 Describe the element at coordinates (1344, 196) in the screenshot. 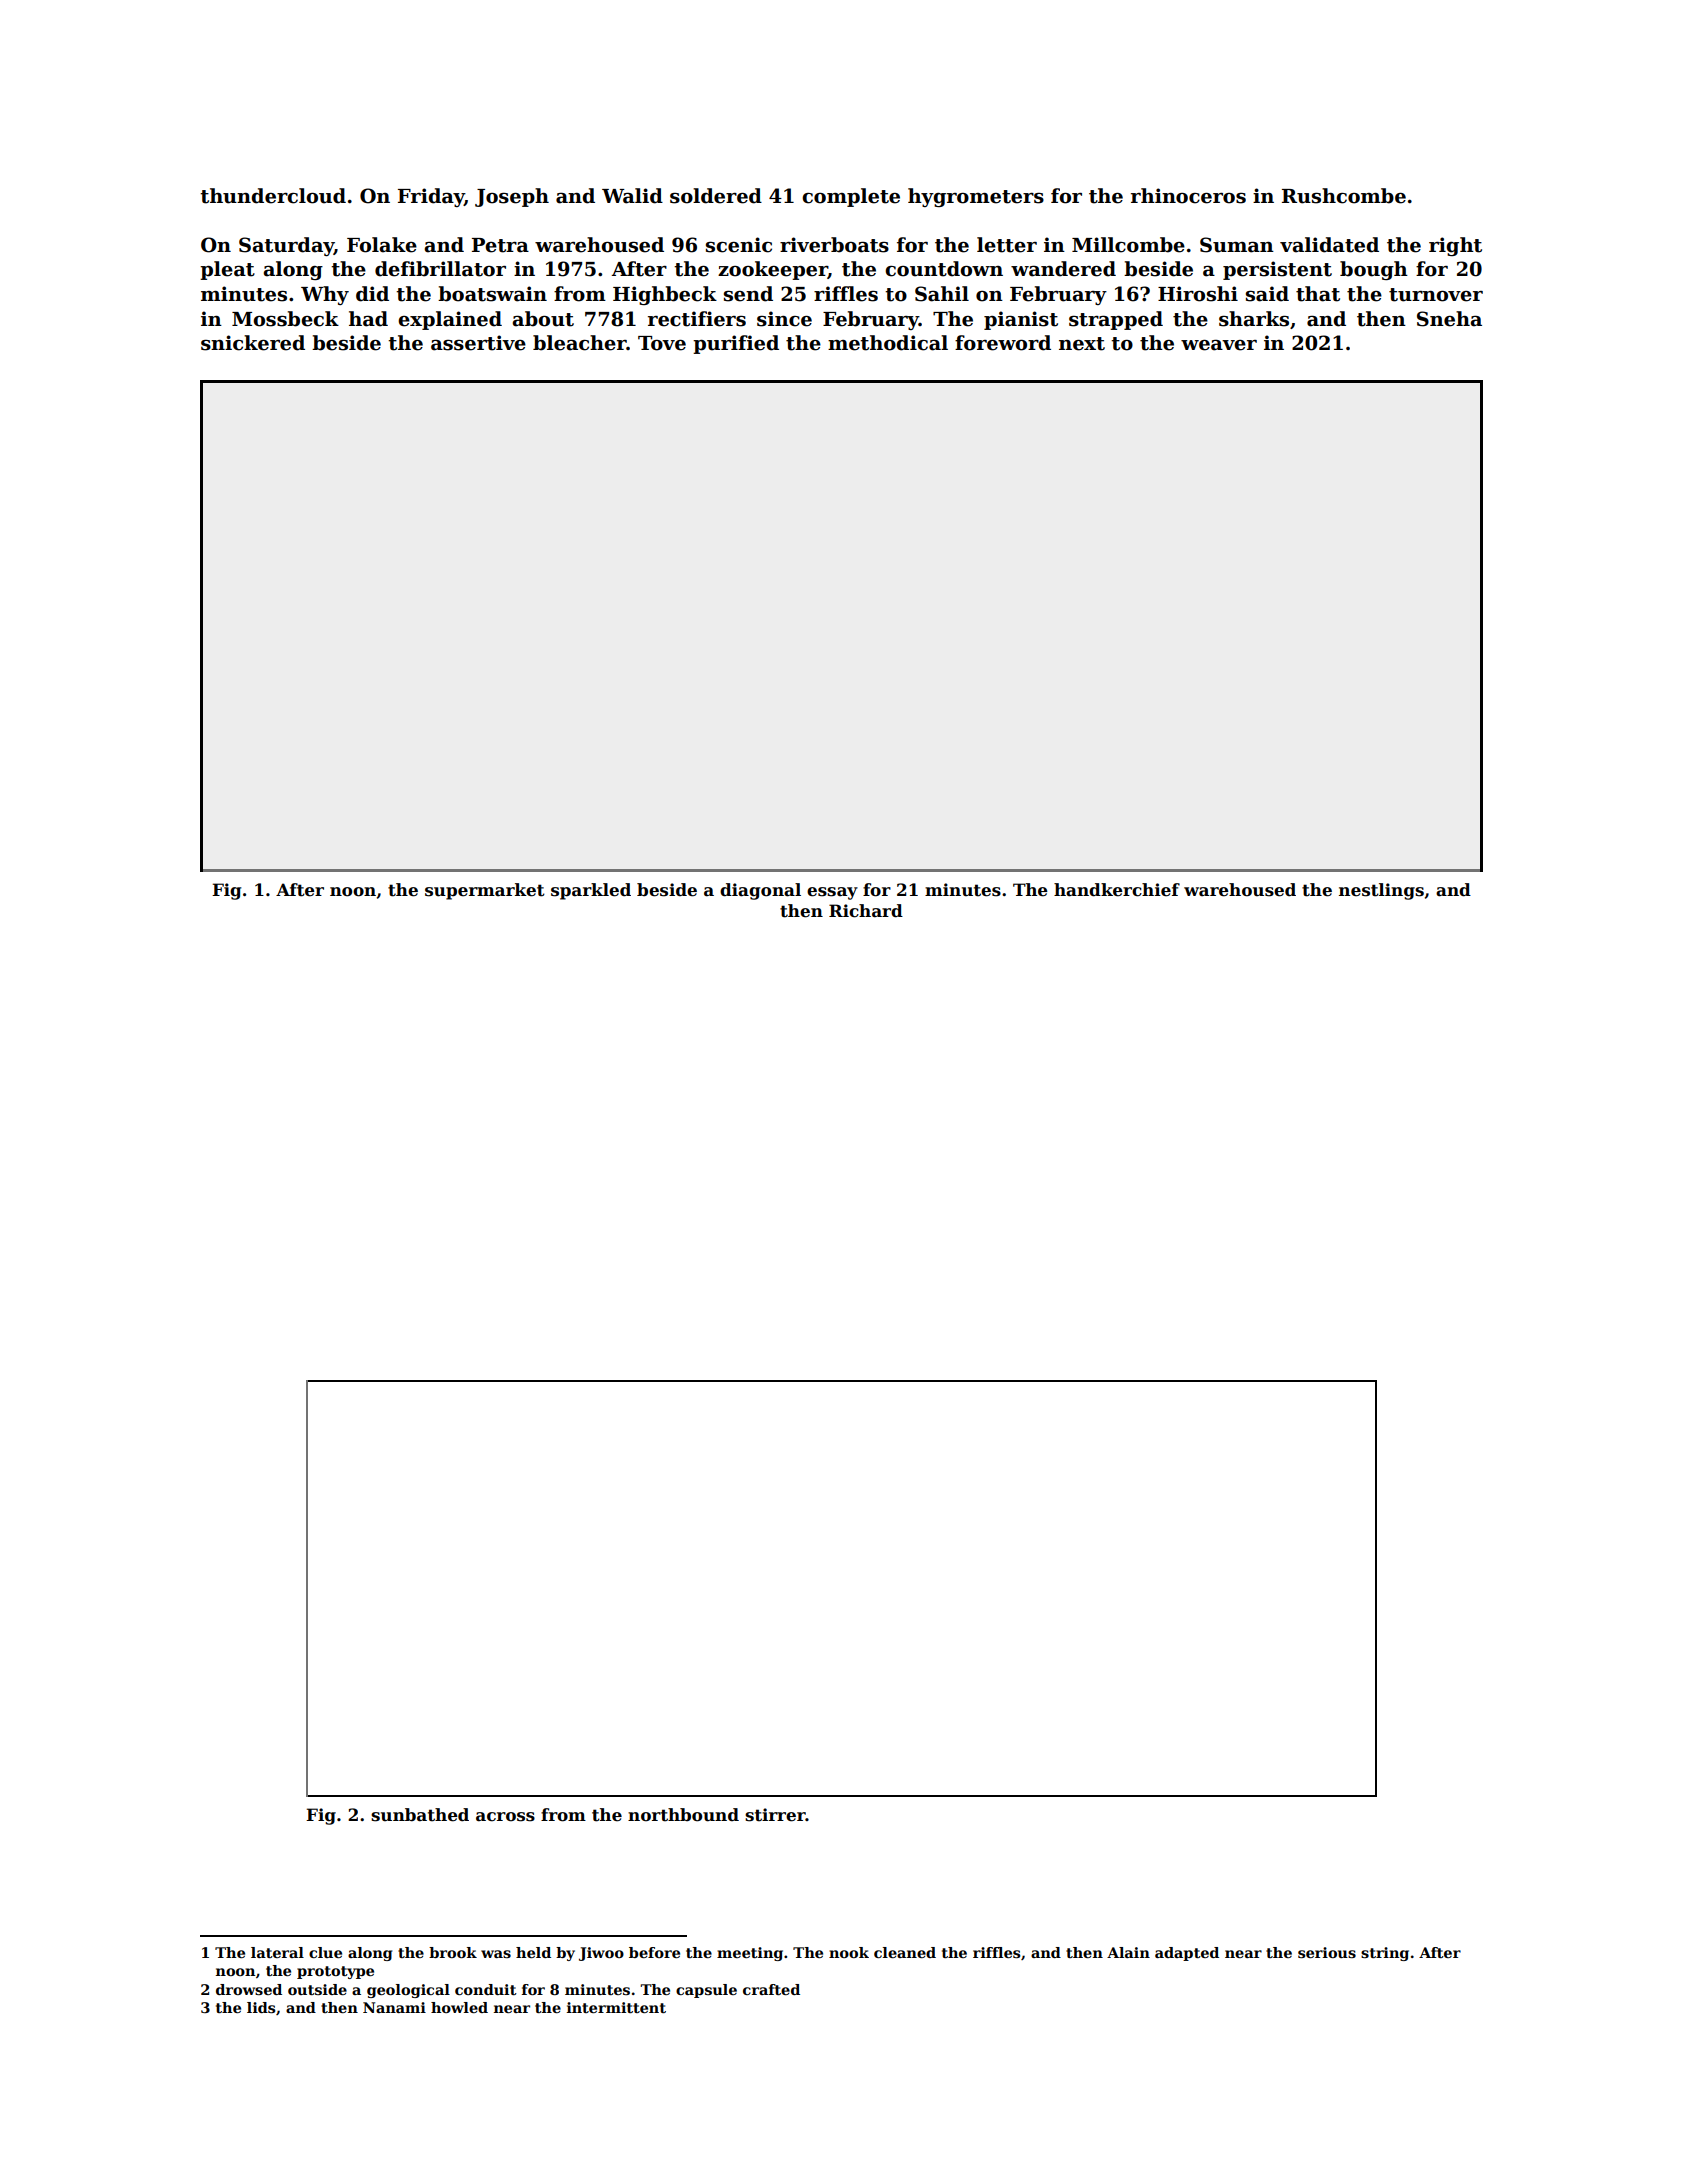

I see `Rushcombe` at that location.
